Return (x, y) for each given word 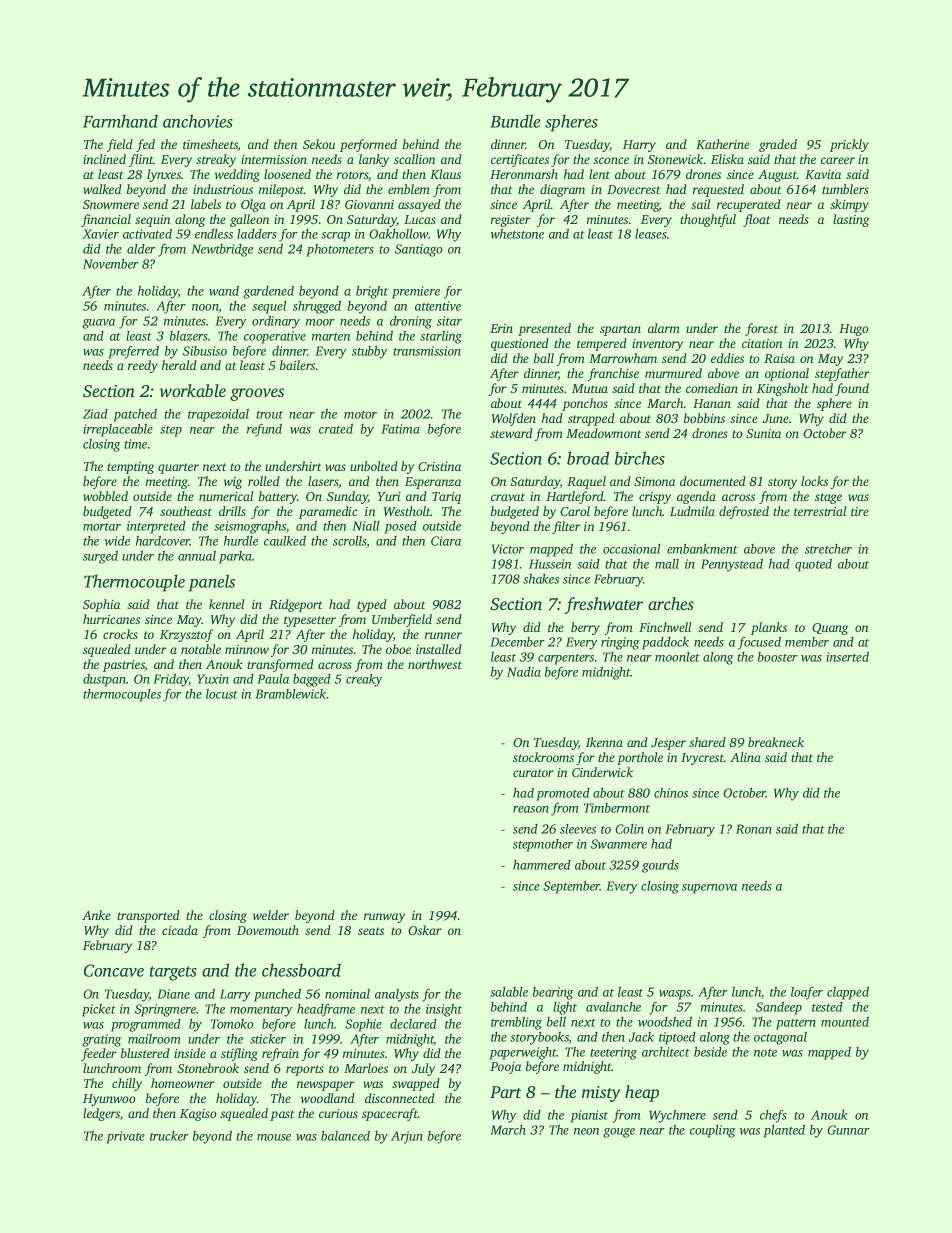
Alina (745, 757)
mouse (274, 1137)
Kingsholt (783, 389)
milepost (281, 190)
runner (443, 635)
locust (222, 694)
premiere (416, 292)
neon (586, 1131)
